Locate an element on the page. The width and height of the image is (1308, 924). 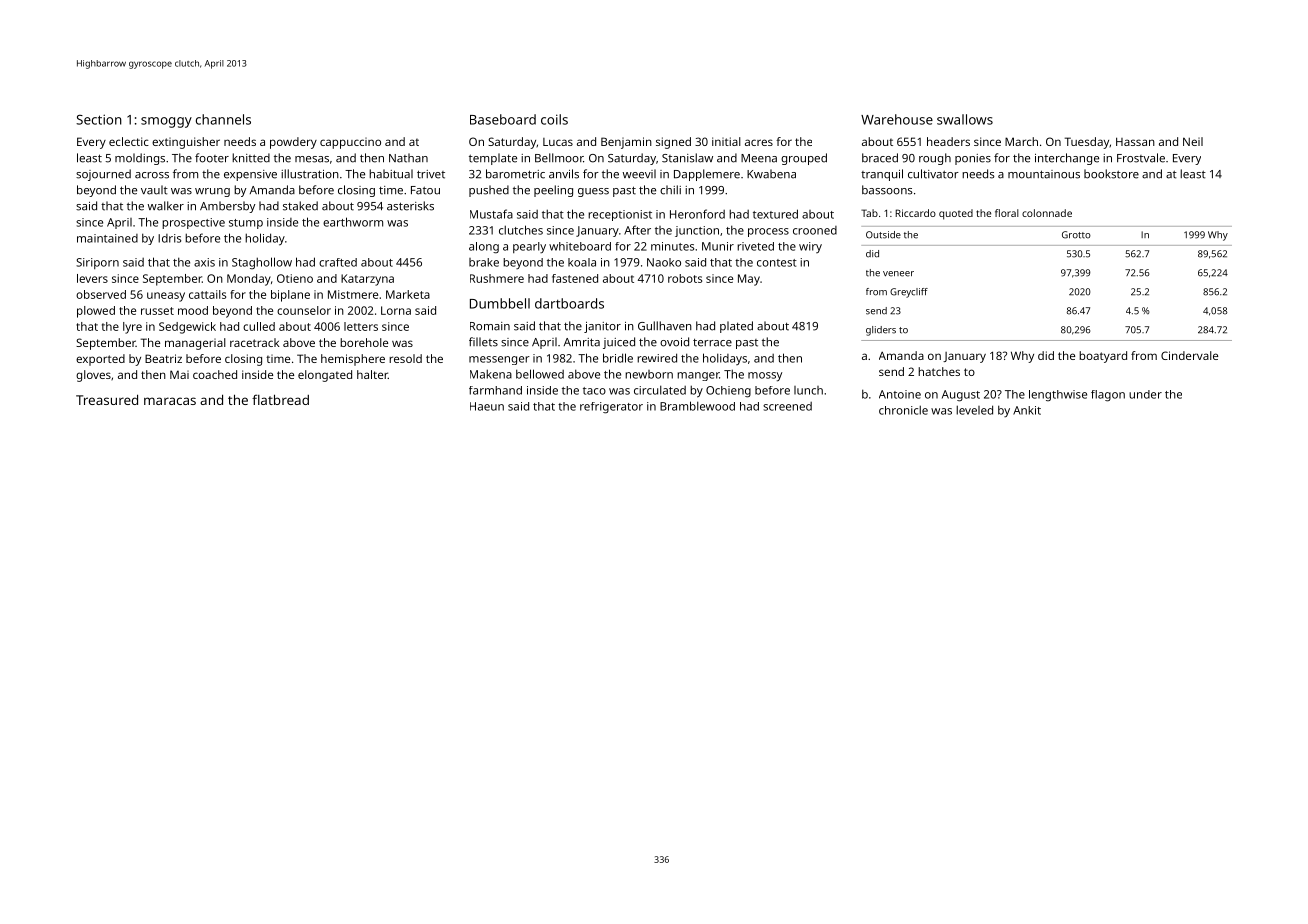
coils is located at coordinates (554, 119).
